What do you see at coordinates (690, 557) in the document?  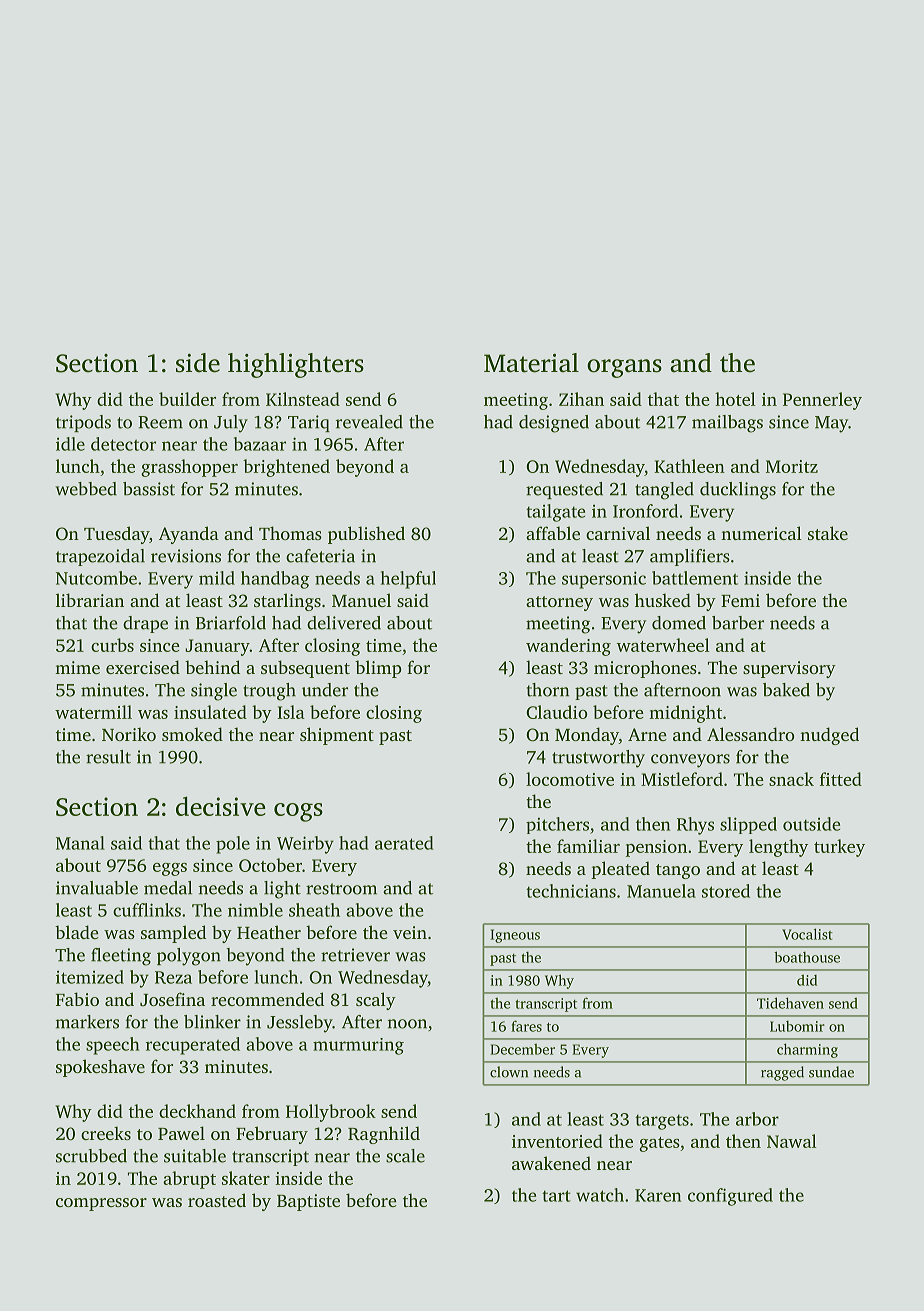 I see `amplifiers` at bounding box center [690, 557].
